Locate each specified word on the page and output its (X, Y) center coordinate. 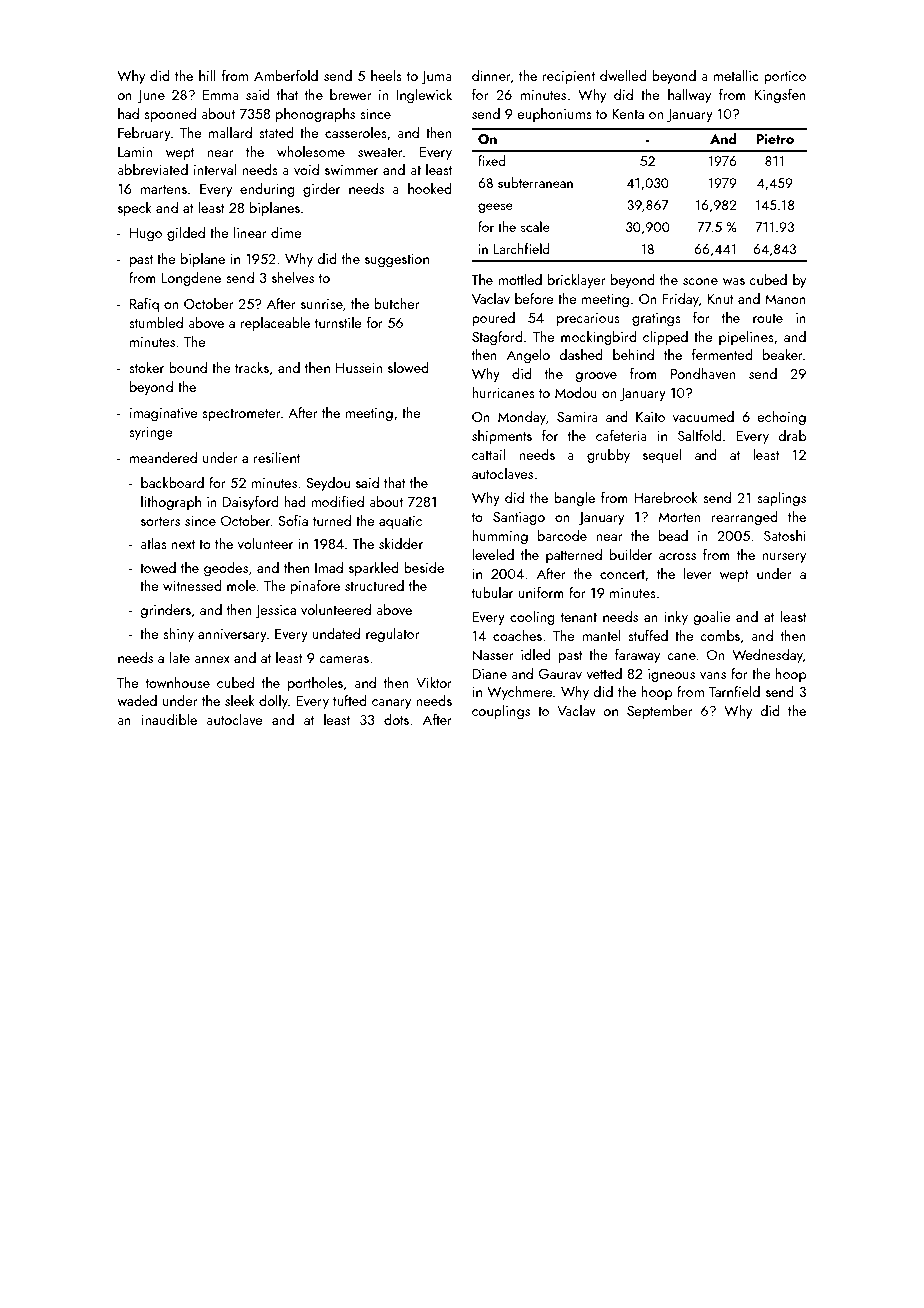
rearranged (745, 518)
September (659, 712)
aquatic (400, 522)
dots (396, 719)
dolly (273, 702)
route (768, 318)
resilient (277, 457)
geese (495, 208)
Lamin (135, 152)
